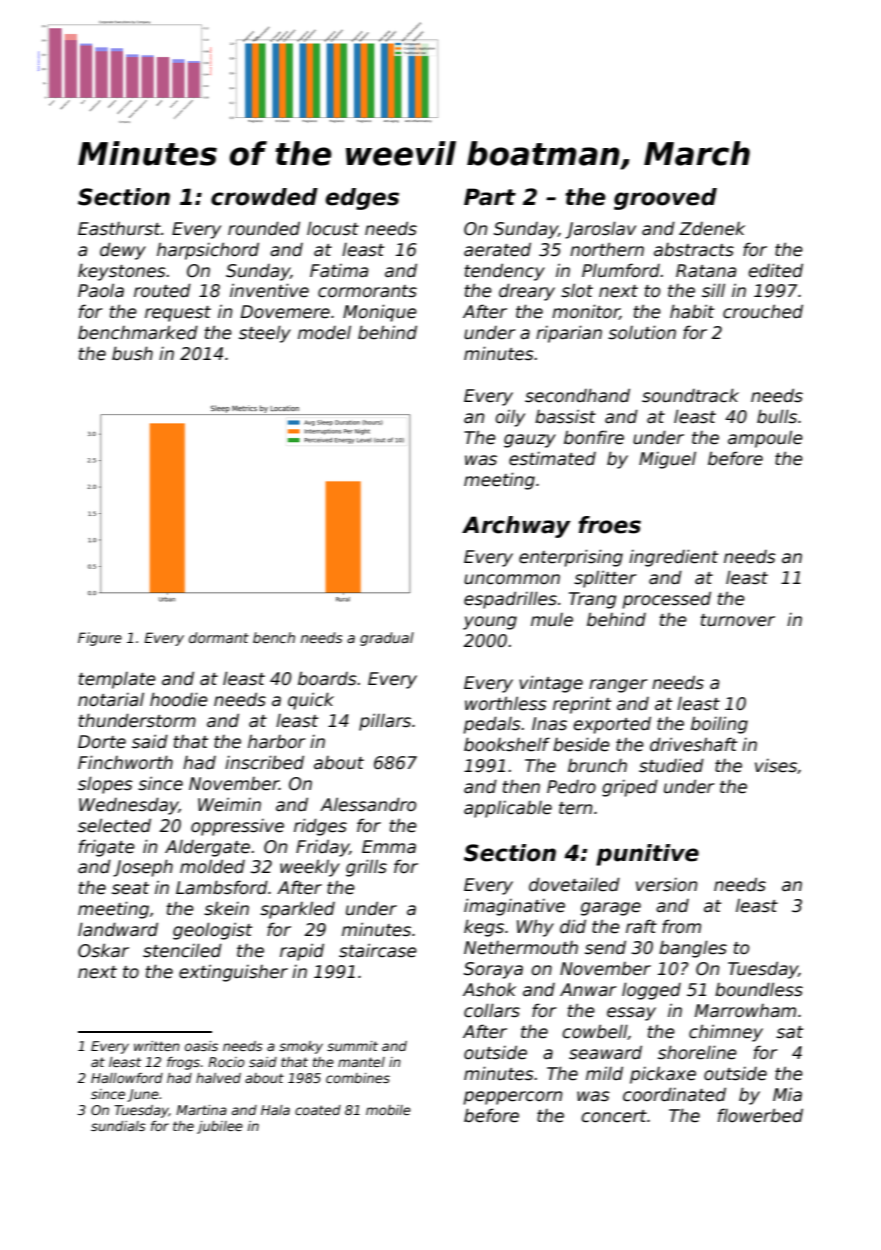 This screenshot has width=881, height=1250. Describe the element at coordinates (179, 699) in the screenshot. I see `hoodie` at that location.
